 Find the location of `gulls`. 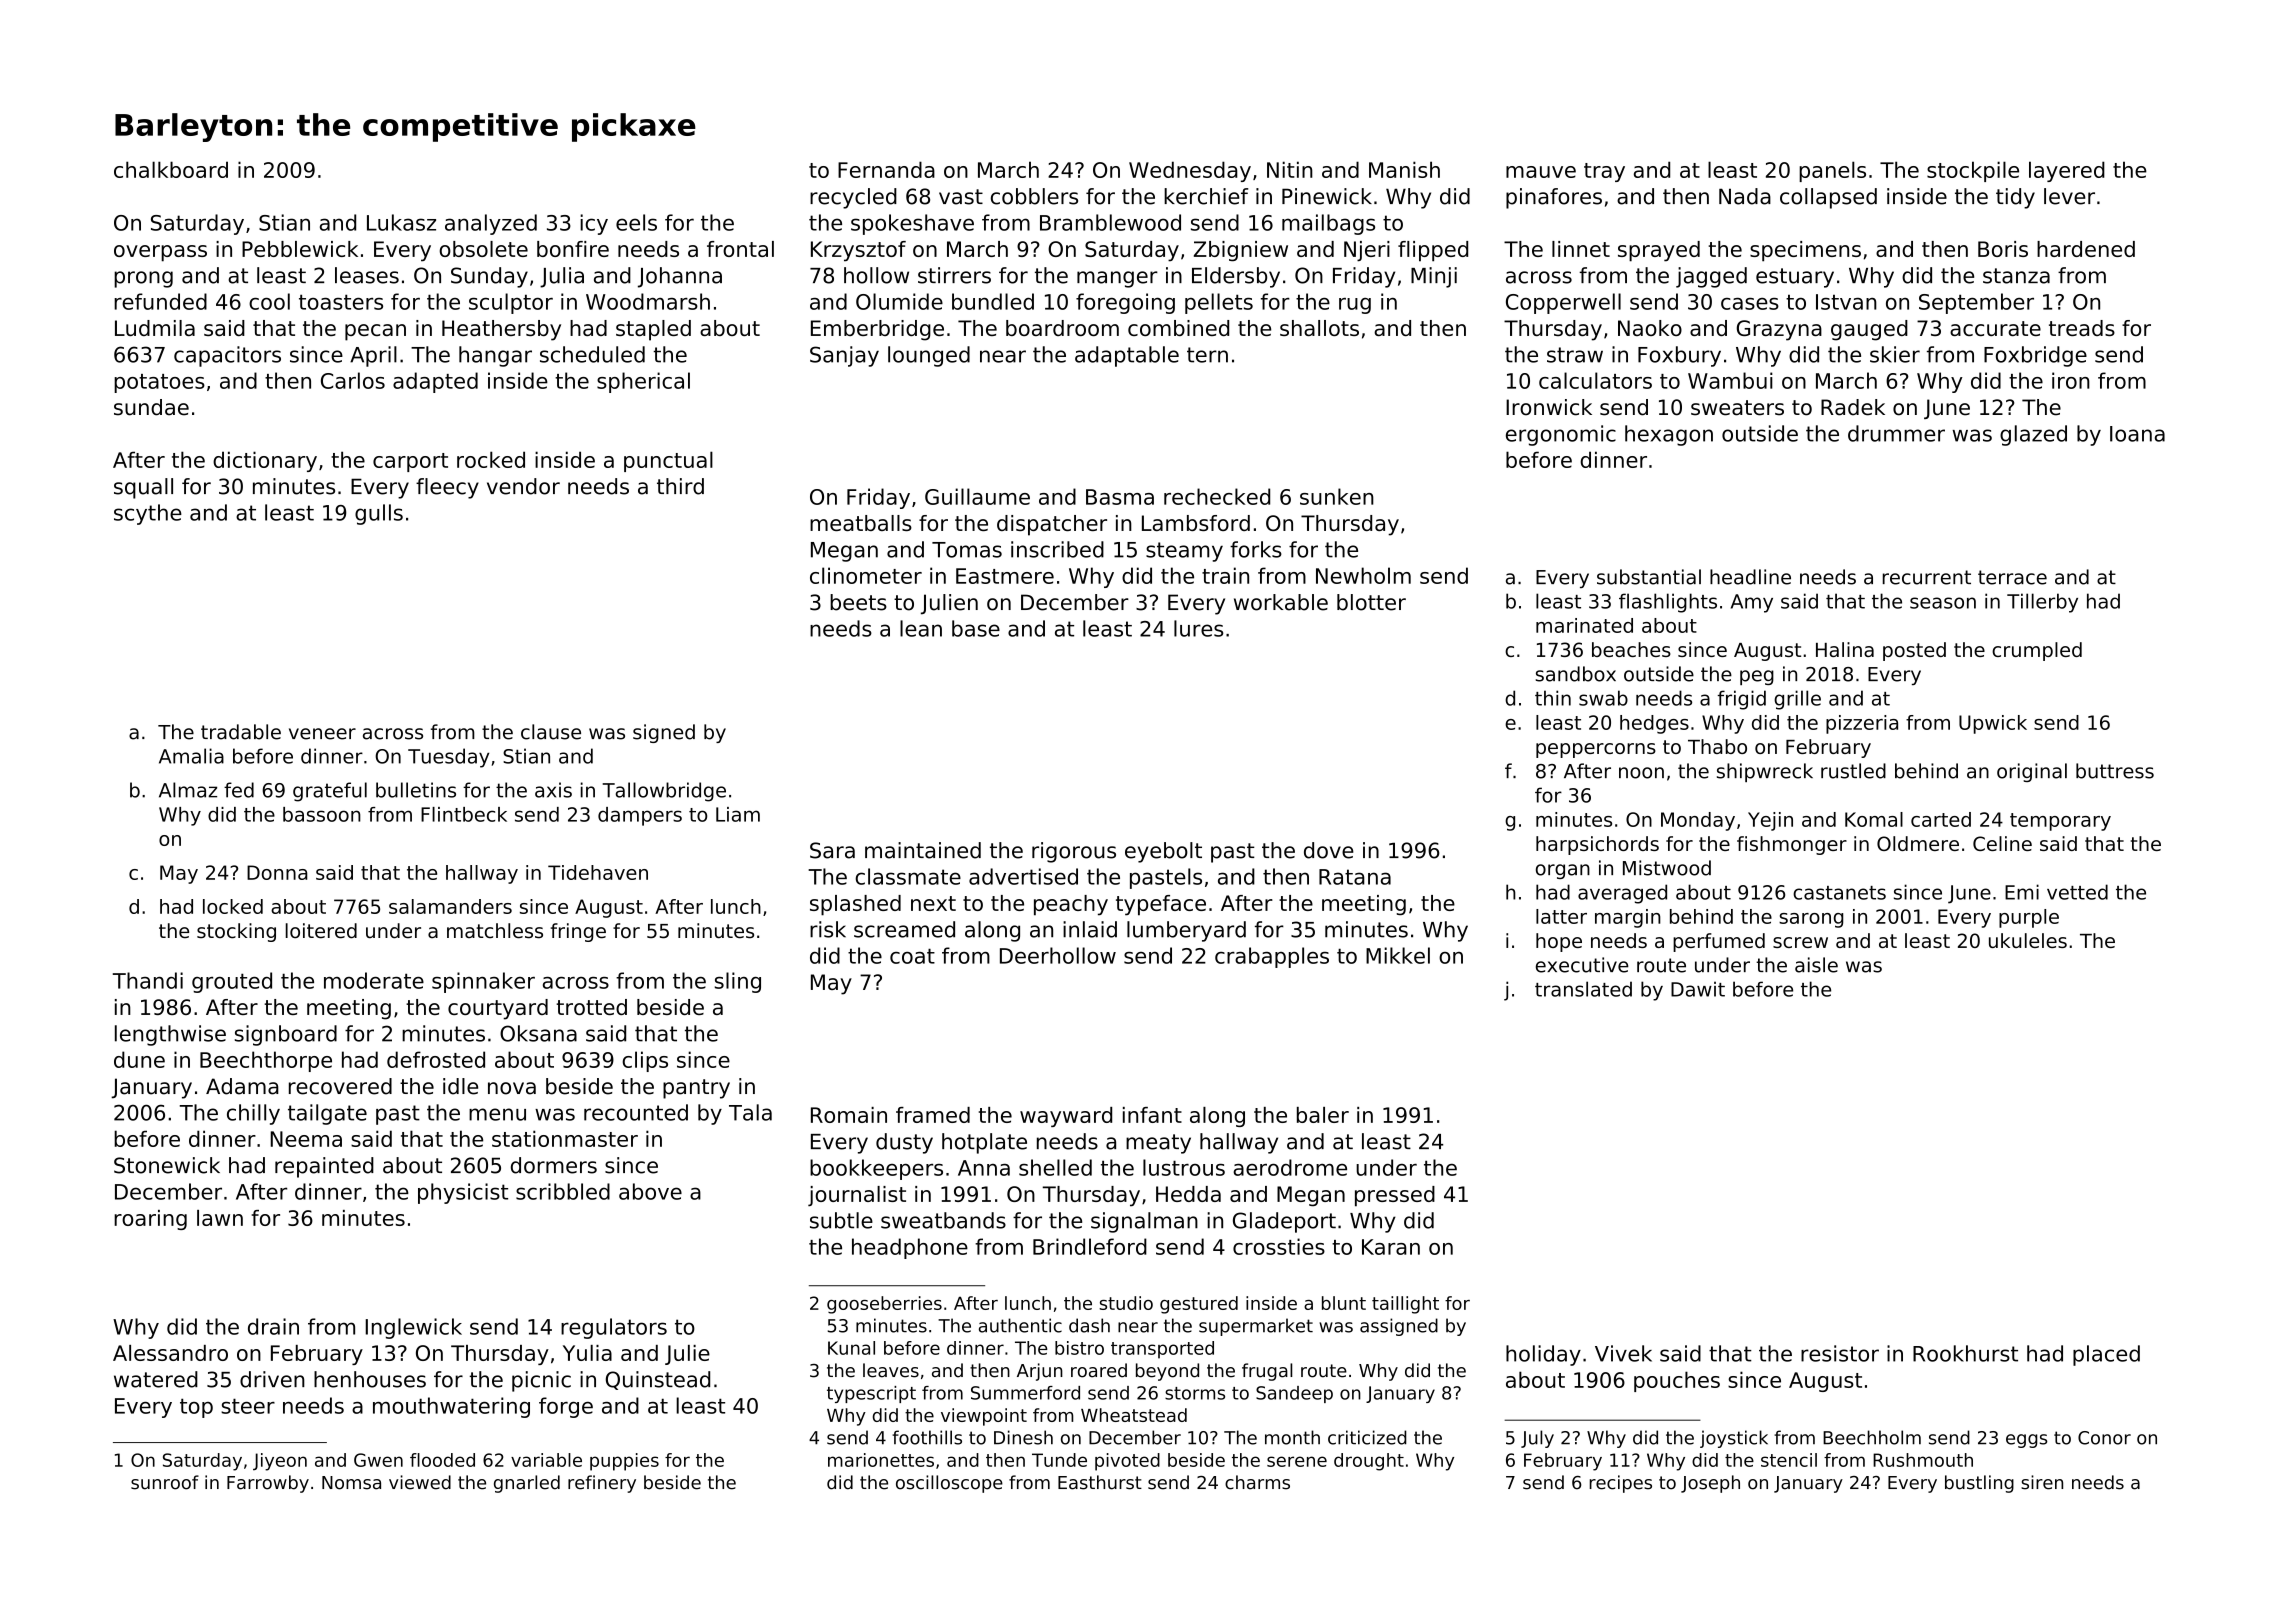

gulls is located at coordinates (379, 514).
